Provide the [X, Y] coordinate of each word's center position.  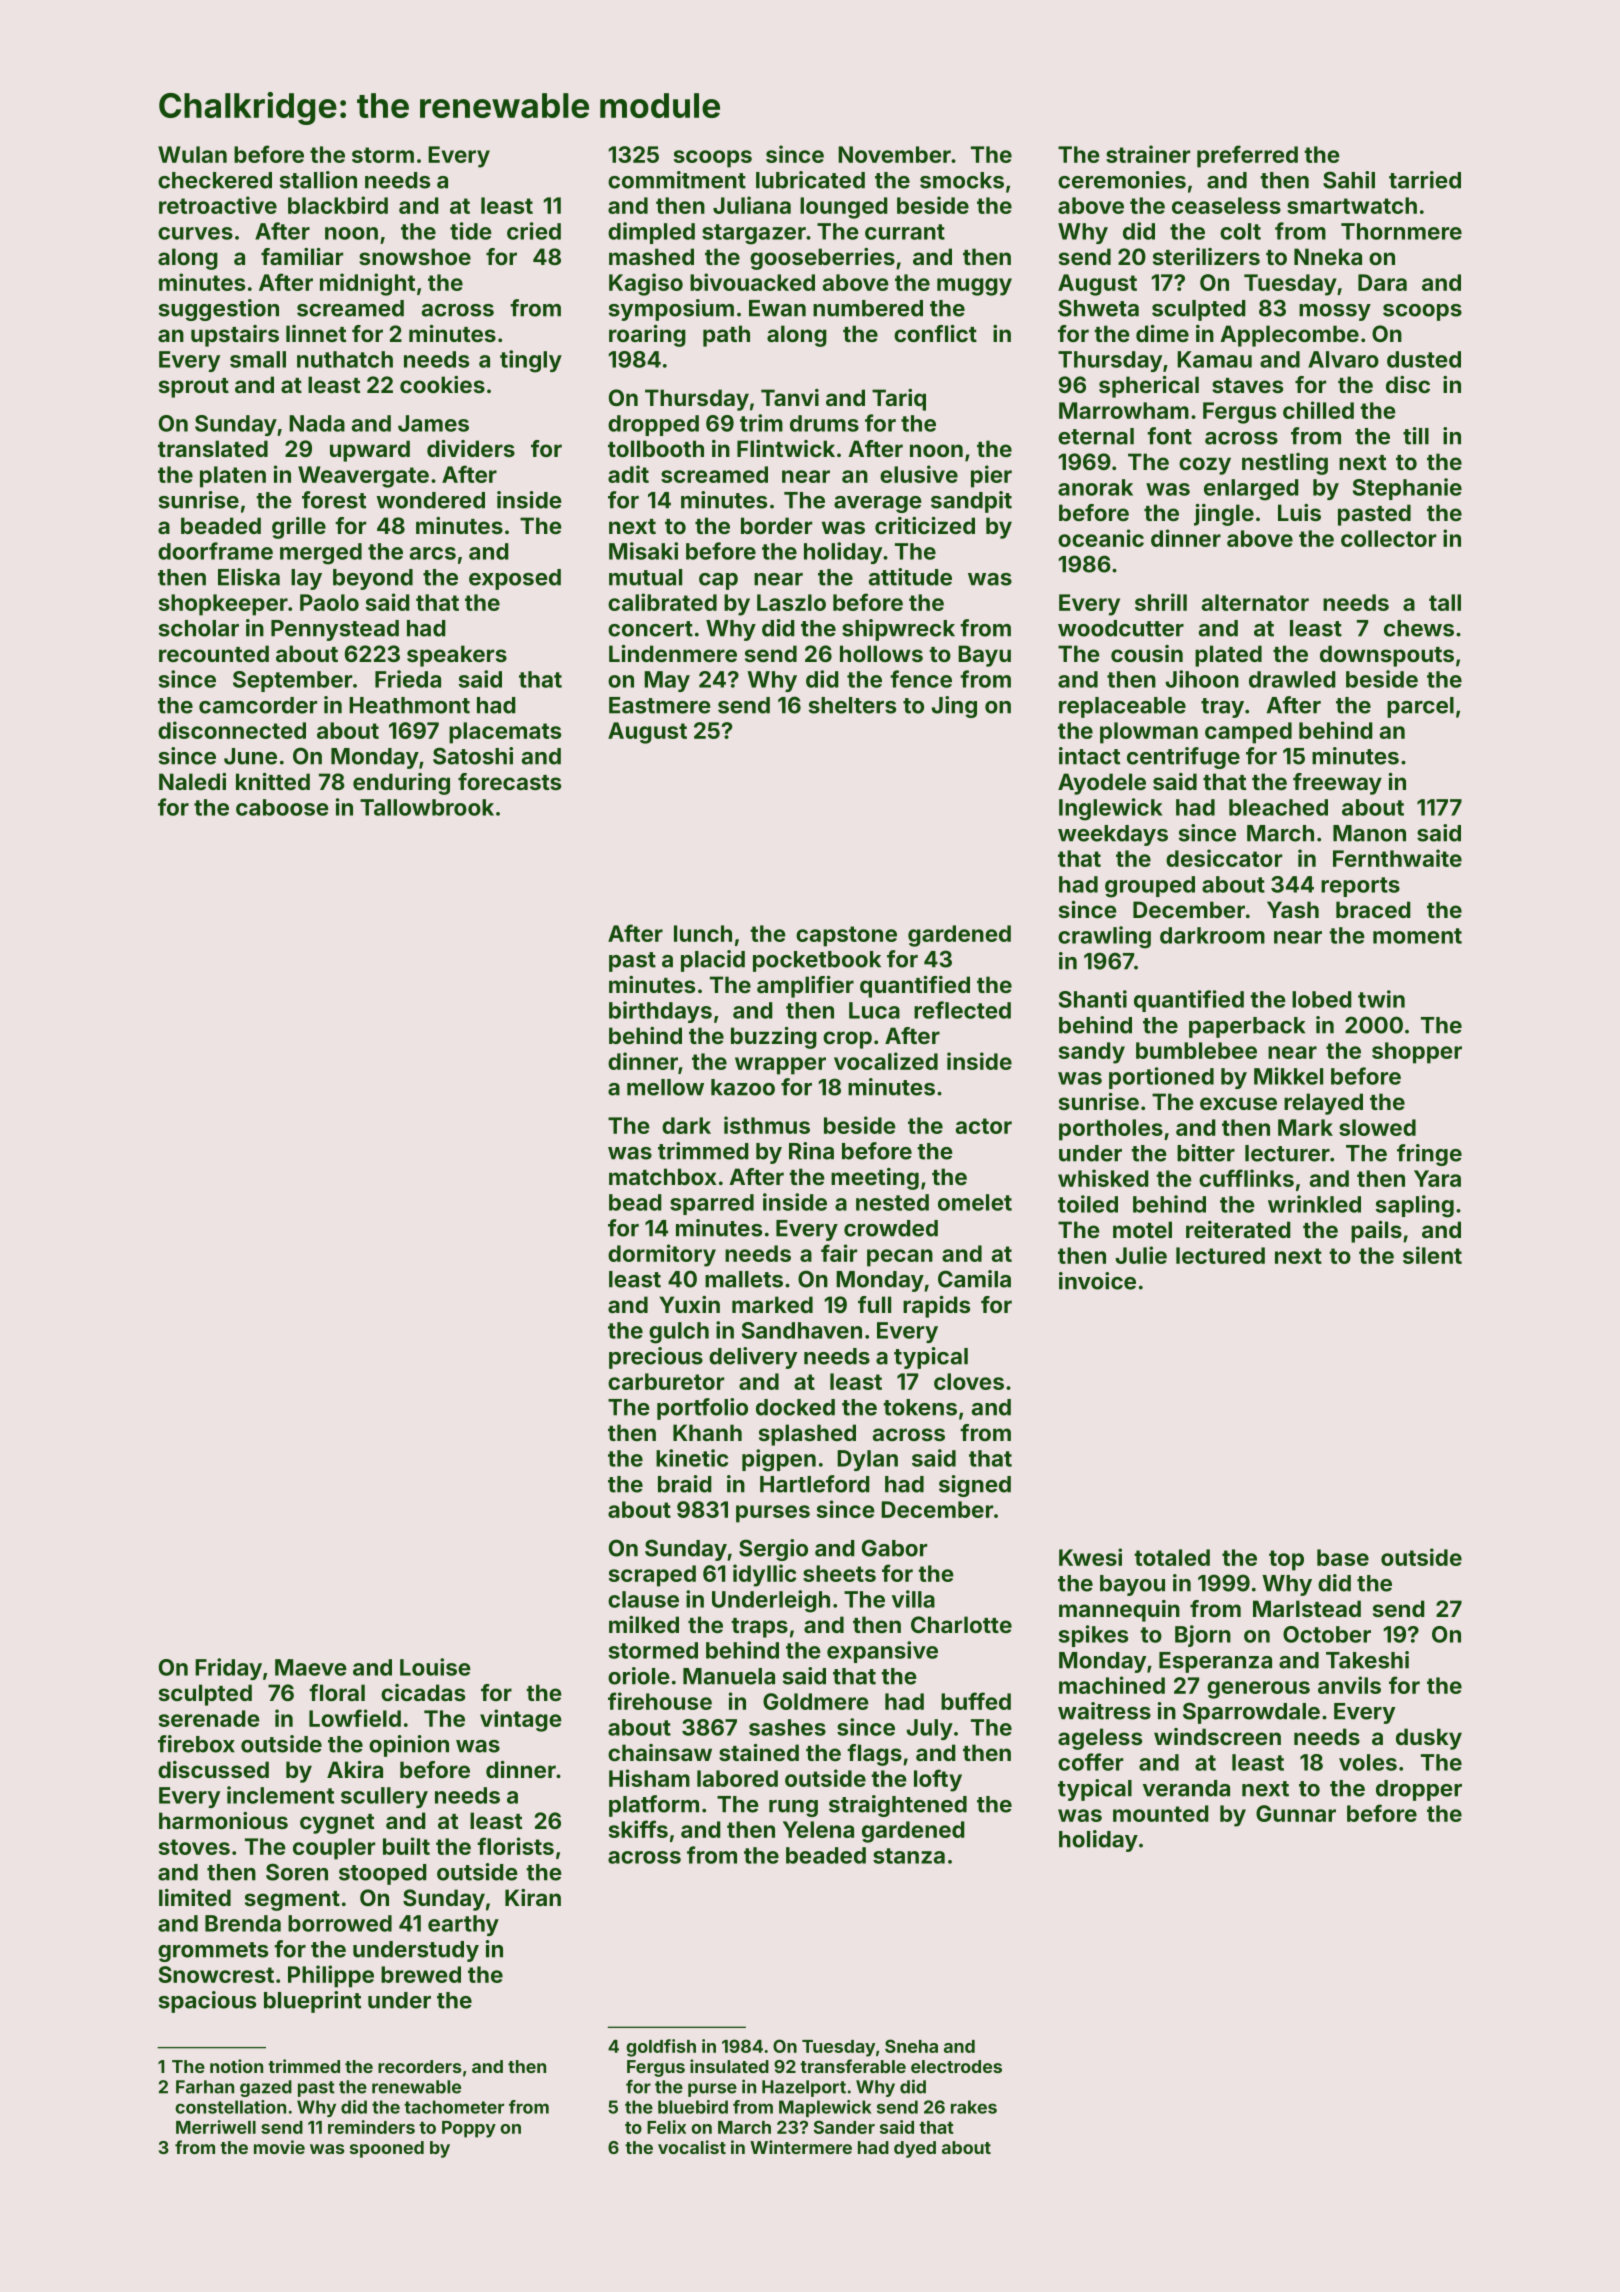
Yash [1293, 909]
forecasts [509, 781]
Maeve [311, 1667]
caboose [282, 807]
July [930, 1729]
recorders [419, 2066]
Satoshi [473, 756]
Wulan [192, 154]
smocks [962, 180]
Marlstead [1307, 1608]
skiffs [638, 1829]
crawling [1104, 937]
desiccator [1224, 858]
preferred [1247, 156]
